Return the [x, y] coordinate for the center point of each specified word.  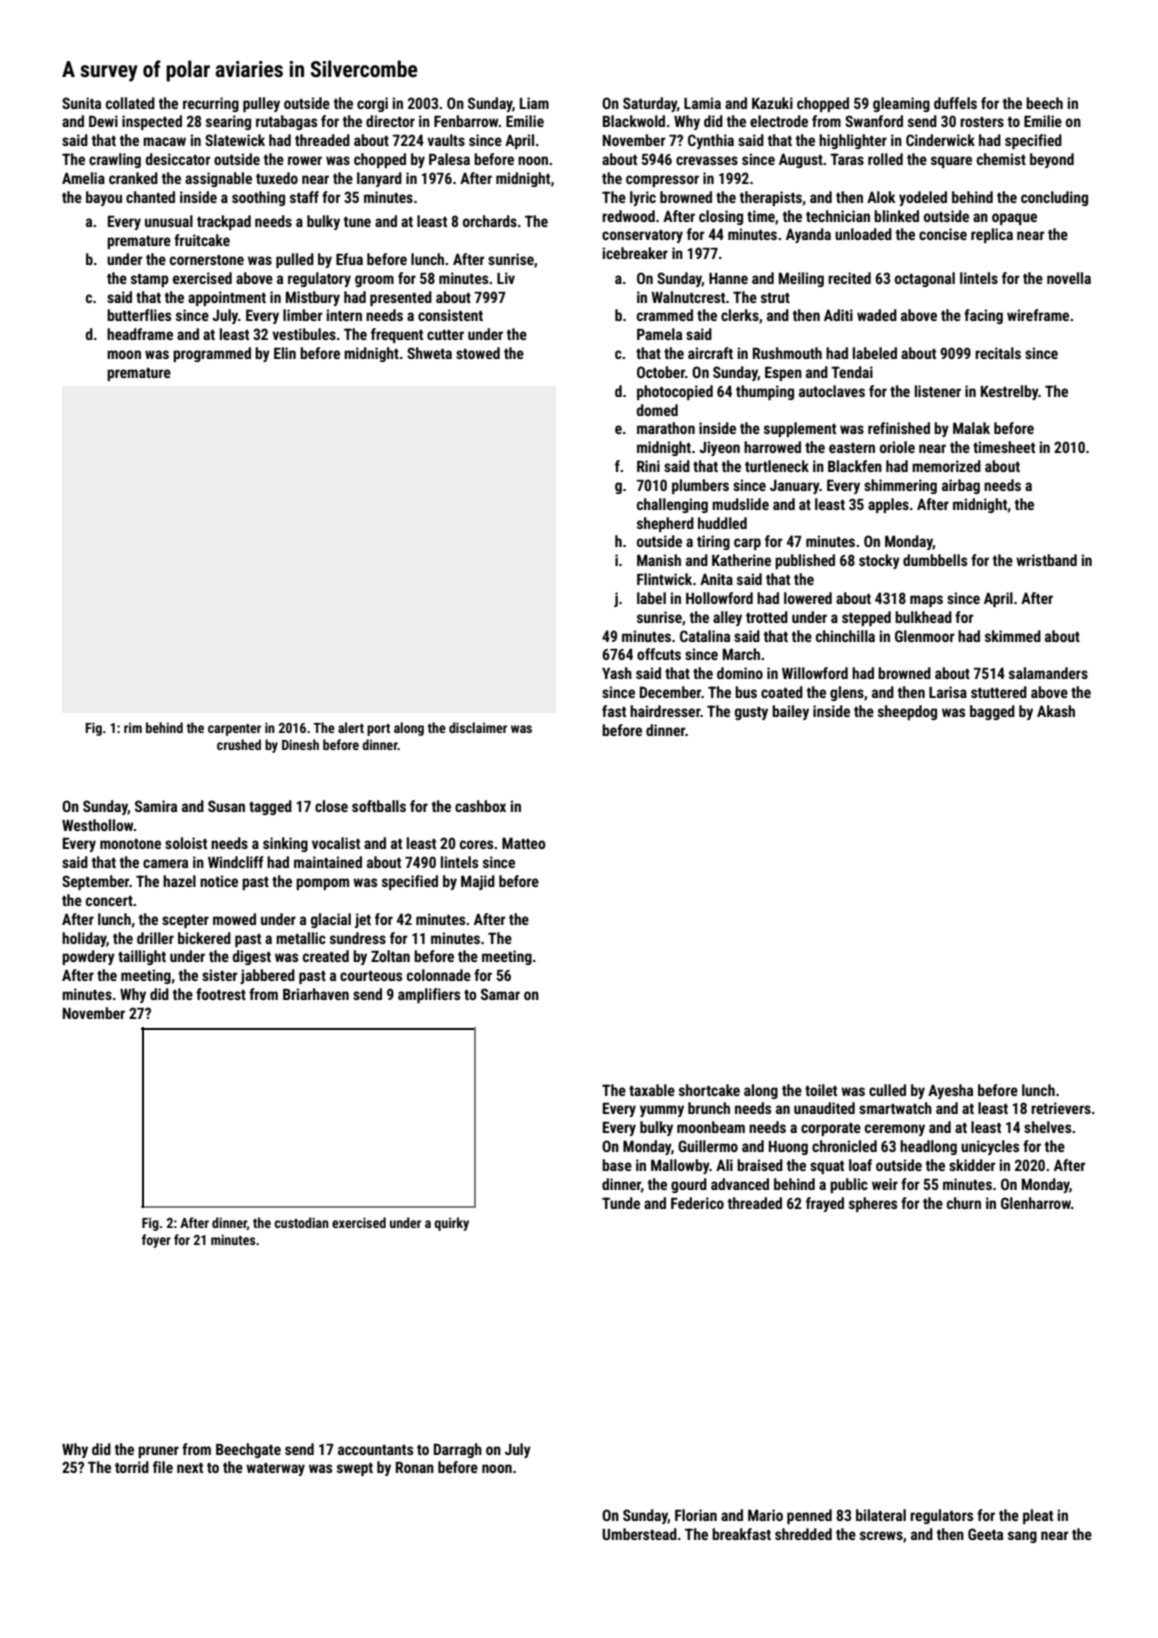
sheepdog [907, 712]
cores [476, 844]
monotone [130, 844]
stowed [478, 353]
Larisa [948, 692]
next [190, 1468]
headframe [140, 334]
